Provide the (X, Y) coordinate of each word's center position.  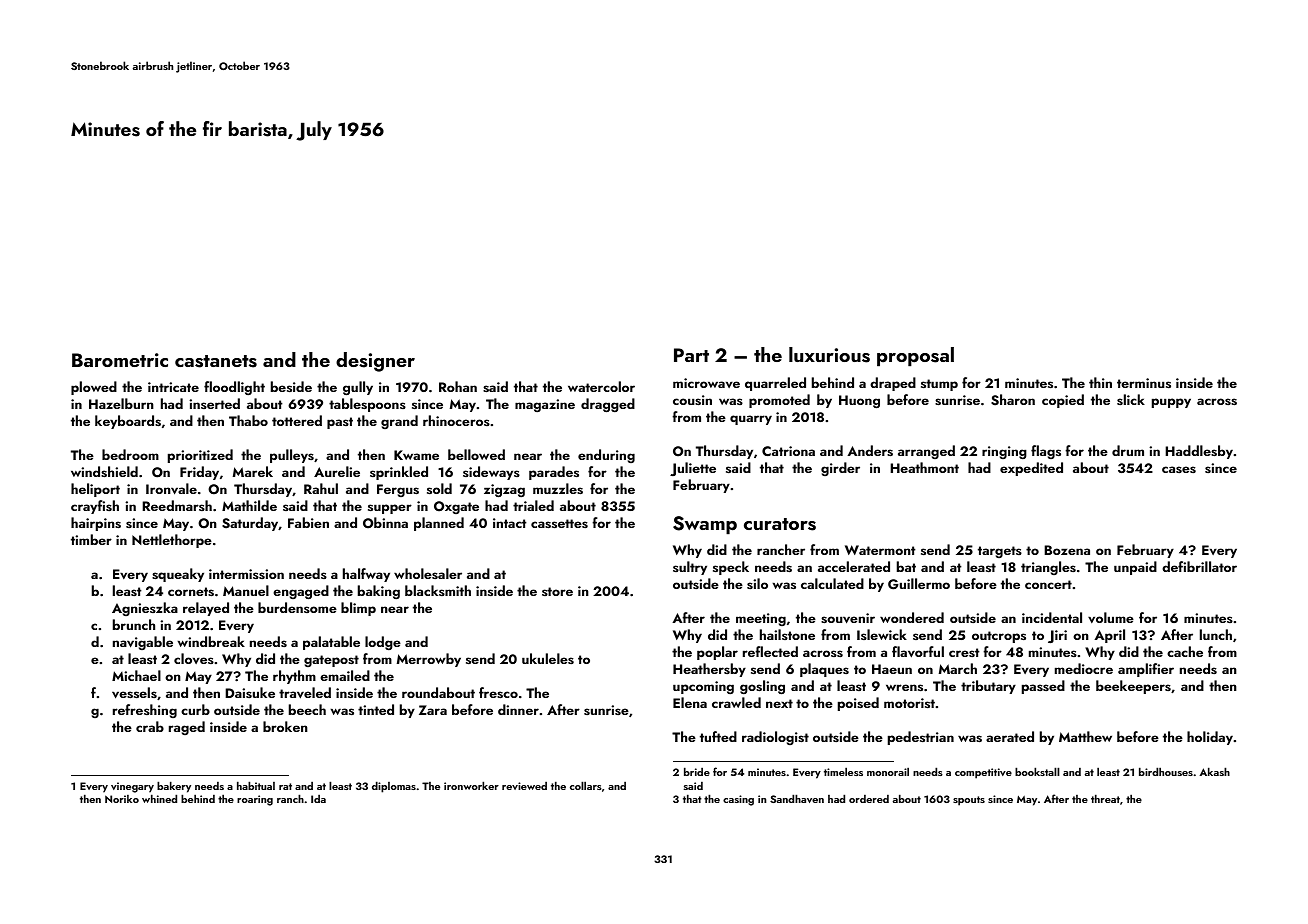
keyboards (128, 422)
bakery (174, 787)
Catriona (788, 451)
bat (906, 566)
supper (390, 509)
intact (510, 523)
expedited (1031, 469)
